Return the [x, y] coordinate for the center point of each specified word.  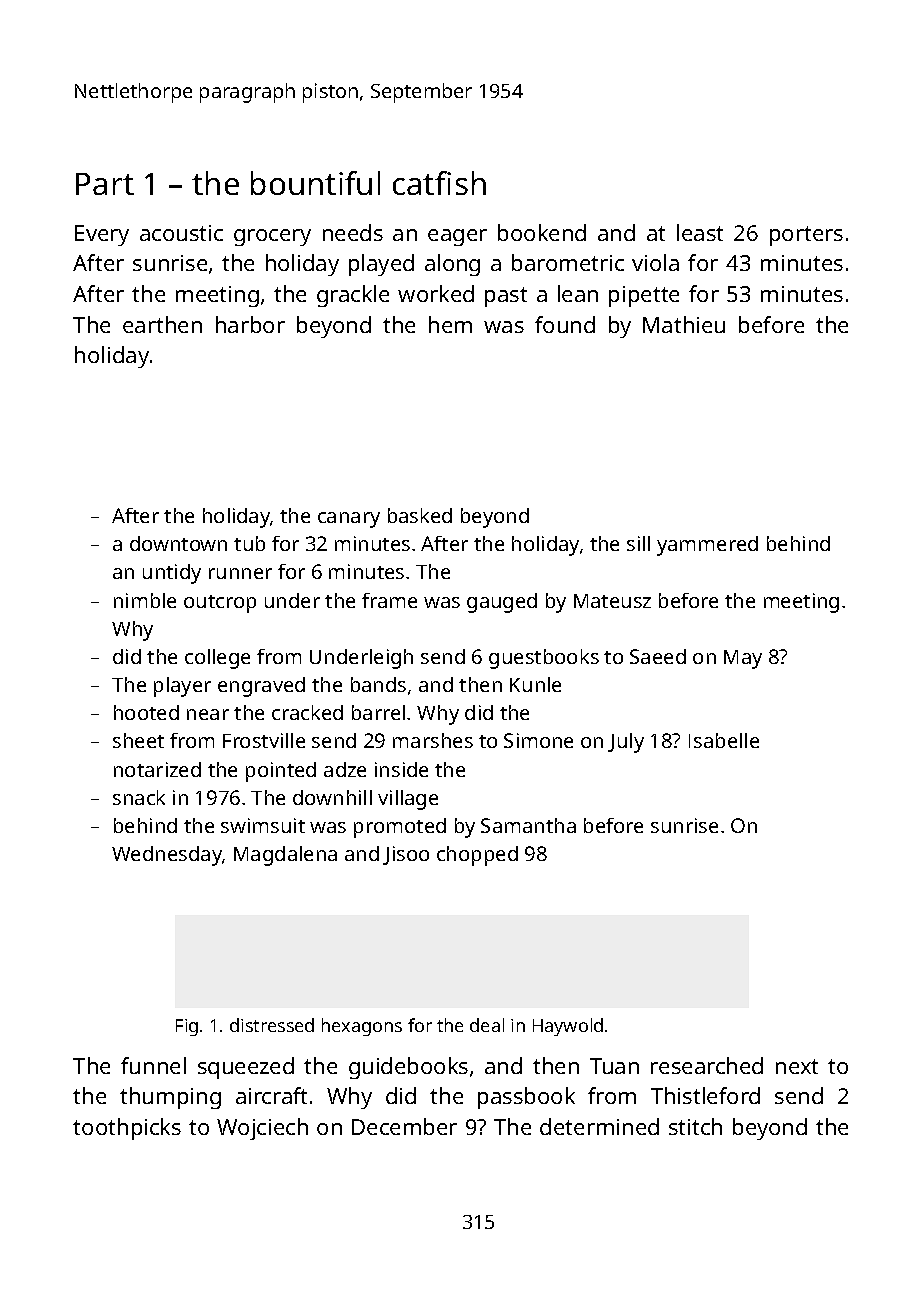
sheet [138, 740]
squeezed [246, 1068]
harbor [250, 324]
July [626, 743]
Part [105, 184]
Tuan [614, 1066]
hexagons [362, 1027]
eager [457, 237]
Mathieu [684, 324]
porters [806, 236]
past [506, 297]
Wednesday [167, 856]
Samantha [528, 825]
